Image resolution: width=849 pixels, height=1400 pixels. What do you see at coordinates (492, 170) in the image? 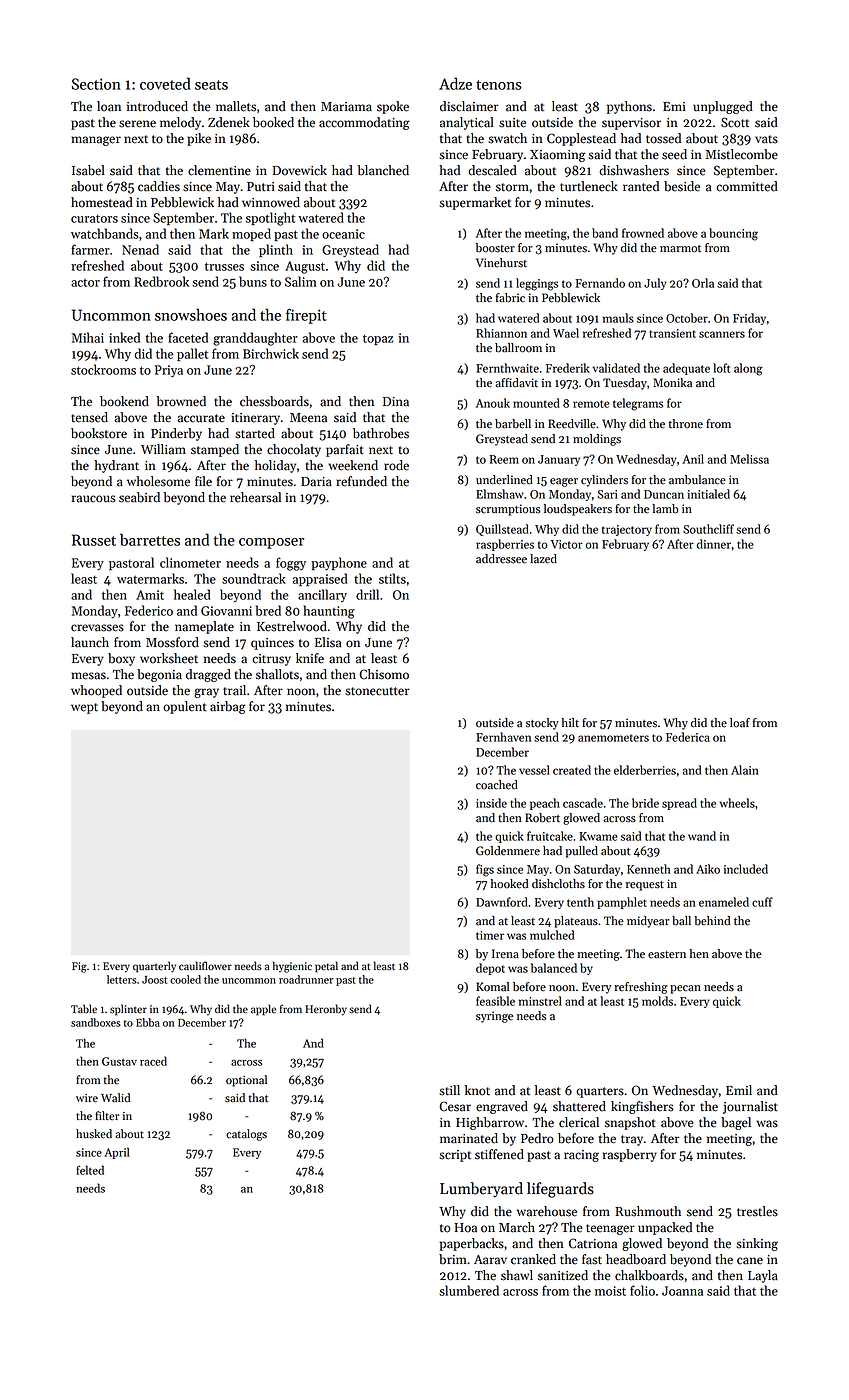
I see `descaled` at bounding box center [492, 170].
